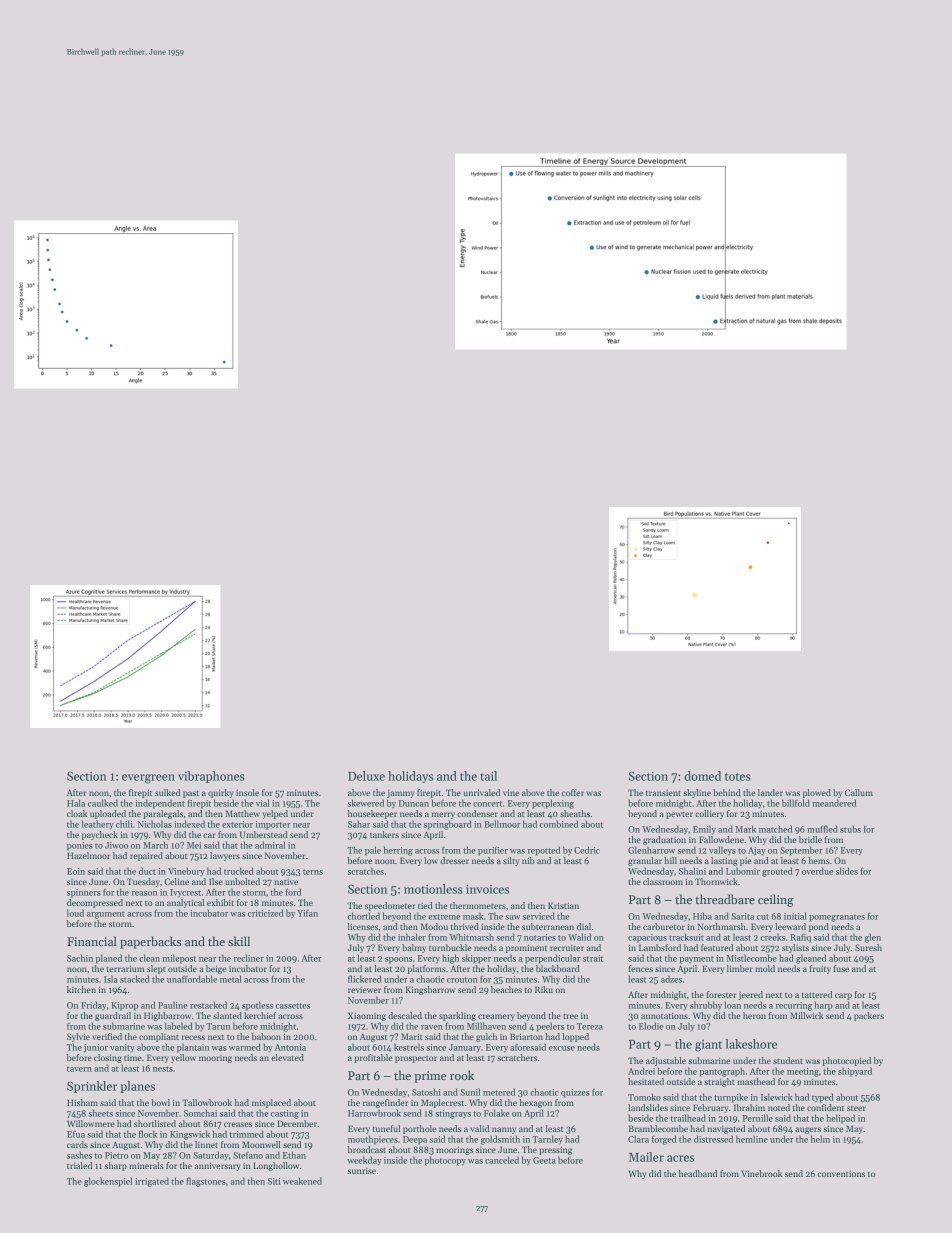 The image size is (952, 1233). I want to click on threadbare, so click(725, 899).
